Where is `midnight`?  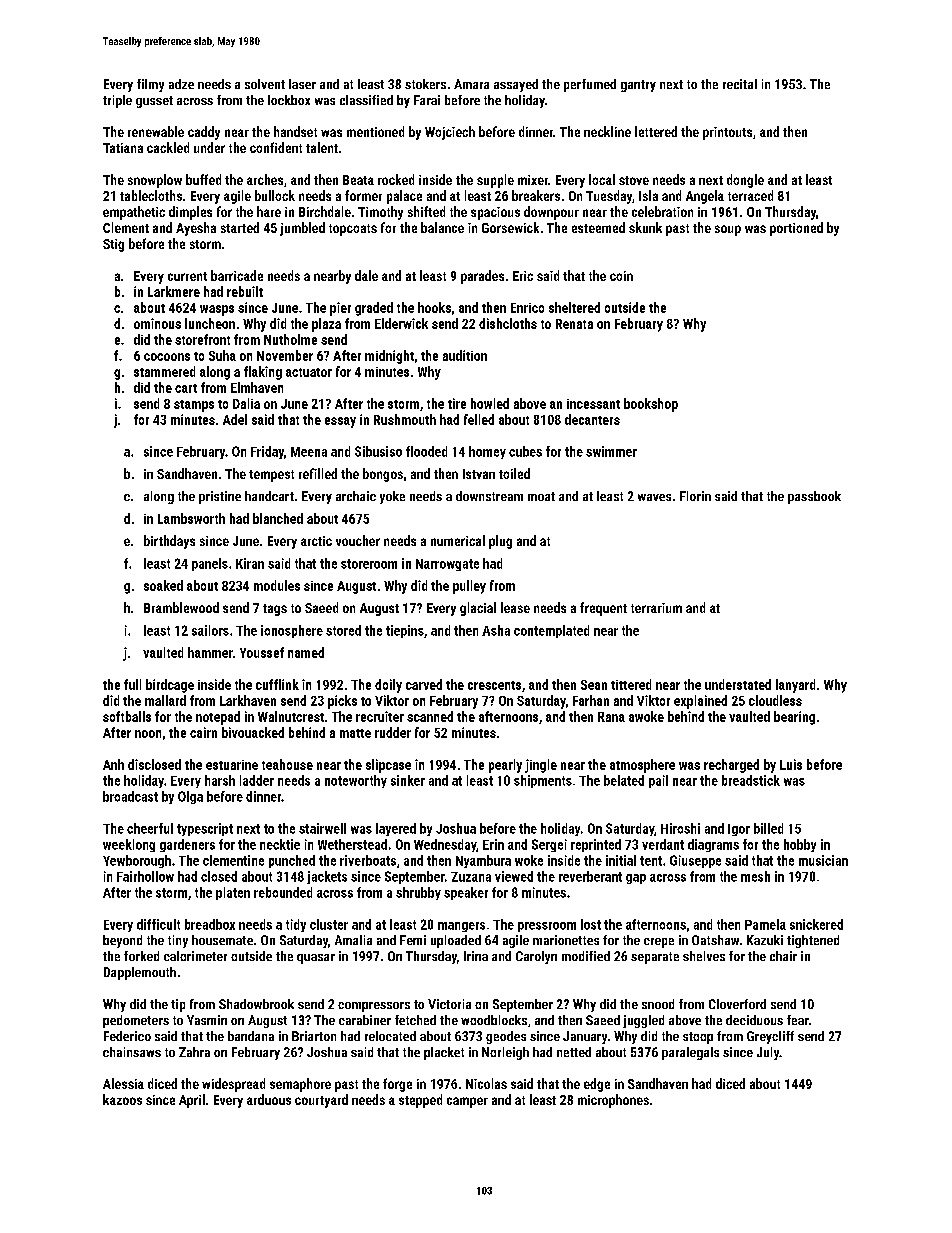 midnight is located at coordinates (389, 357).
